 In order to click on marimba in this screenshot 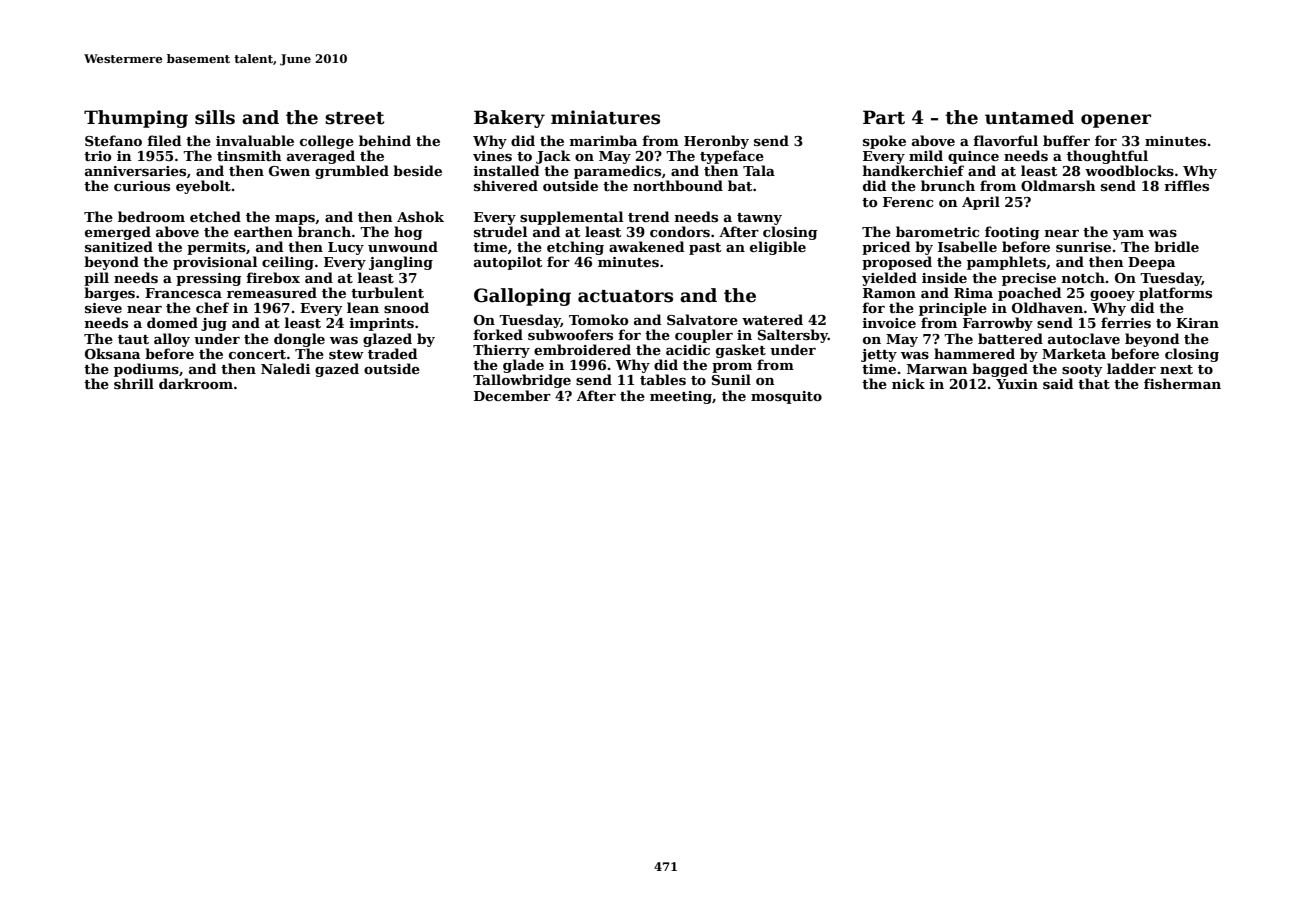, I will do `click(603, 140)`.
